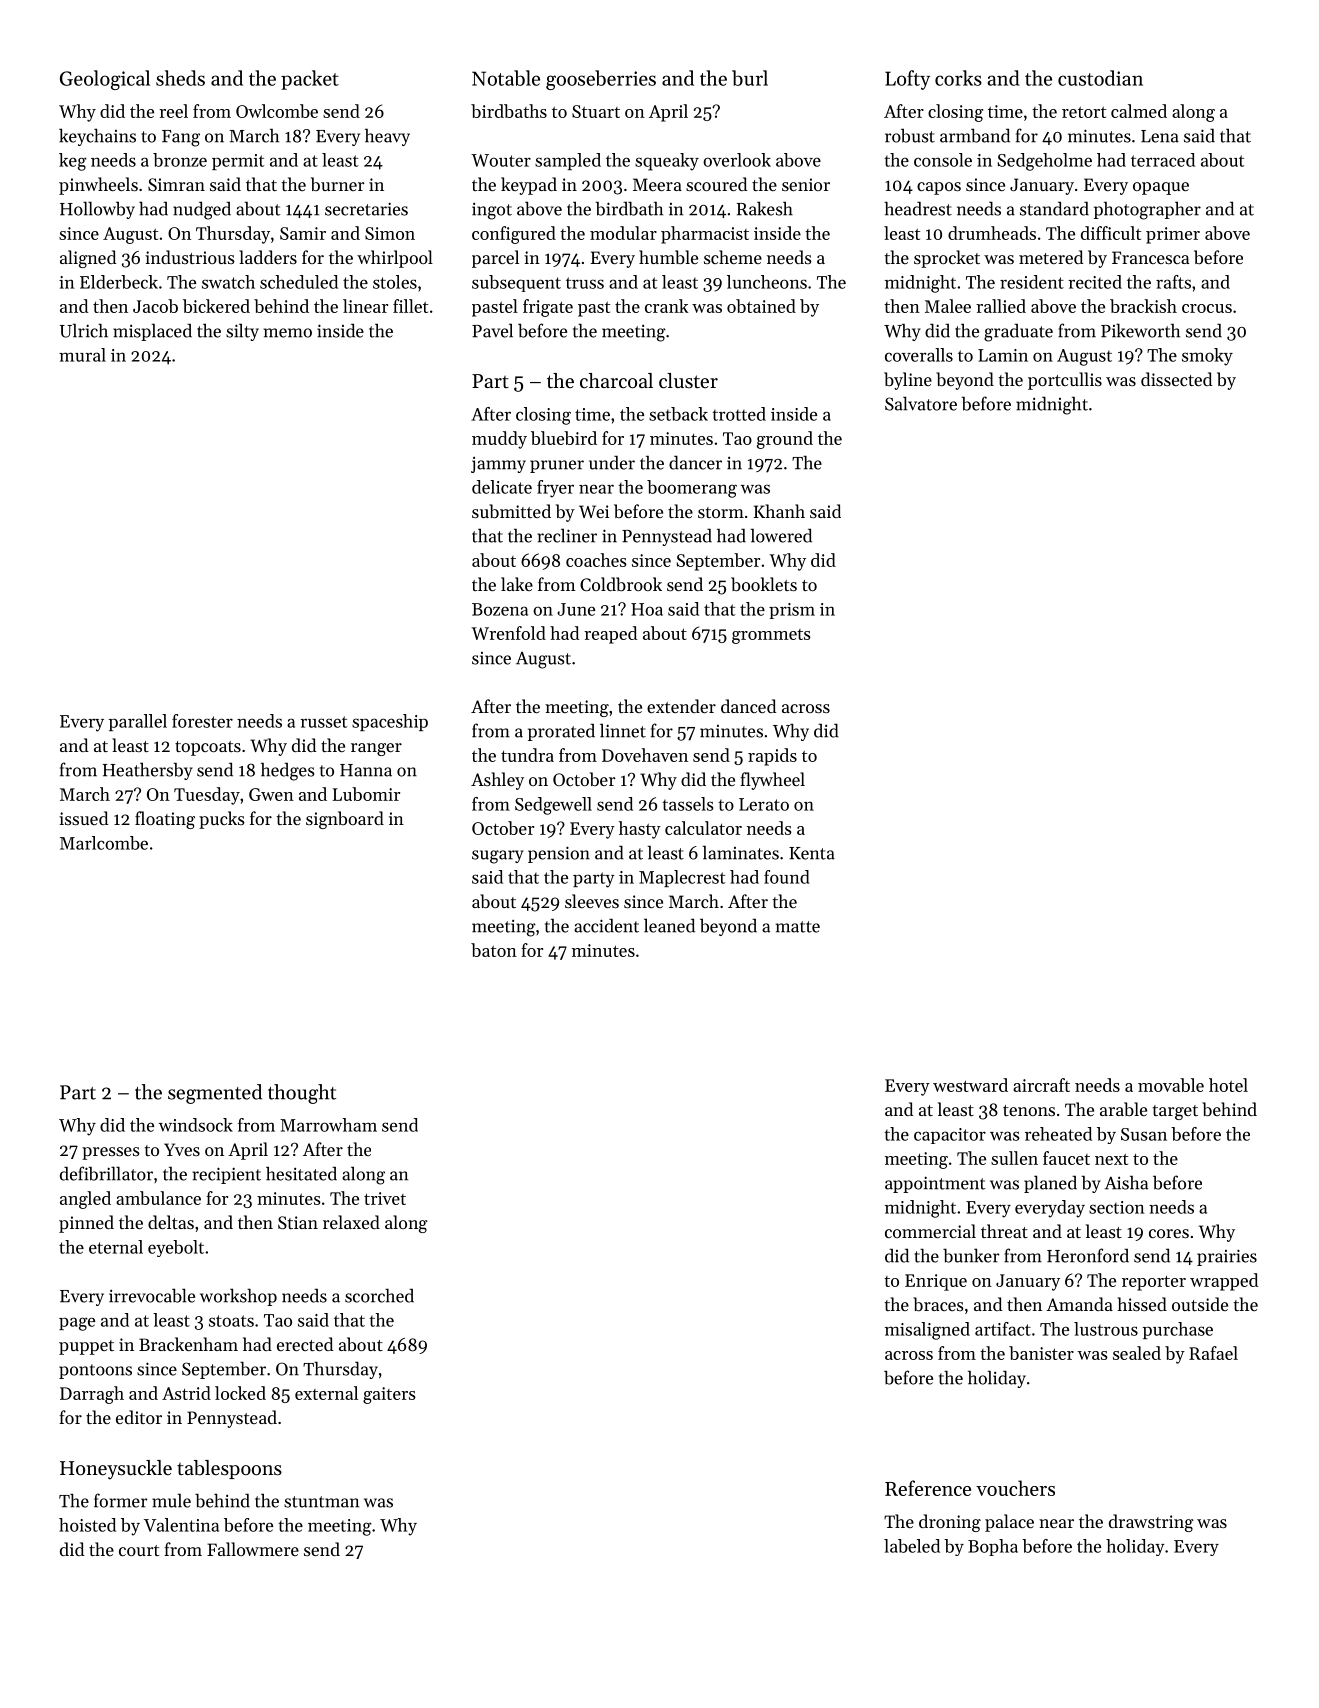 The image size is (1319, 1708). I want to click on Heathersby, so click(148, 771).
